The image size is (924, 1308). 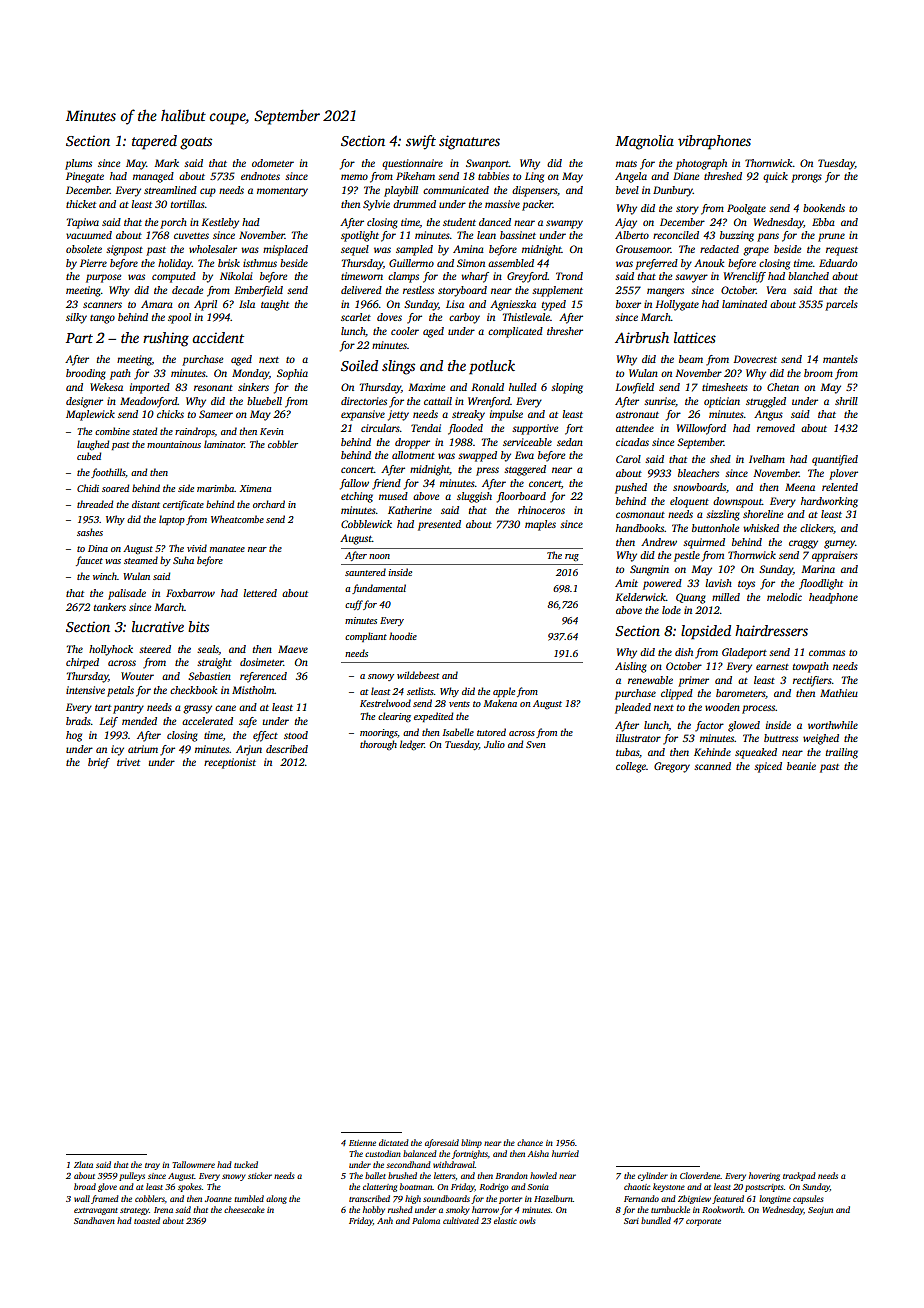 What do you see at coordinates (644, 142) in the screenshot?
I see `Magnolia` at bounding box center [644, 142].
